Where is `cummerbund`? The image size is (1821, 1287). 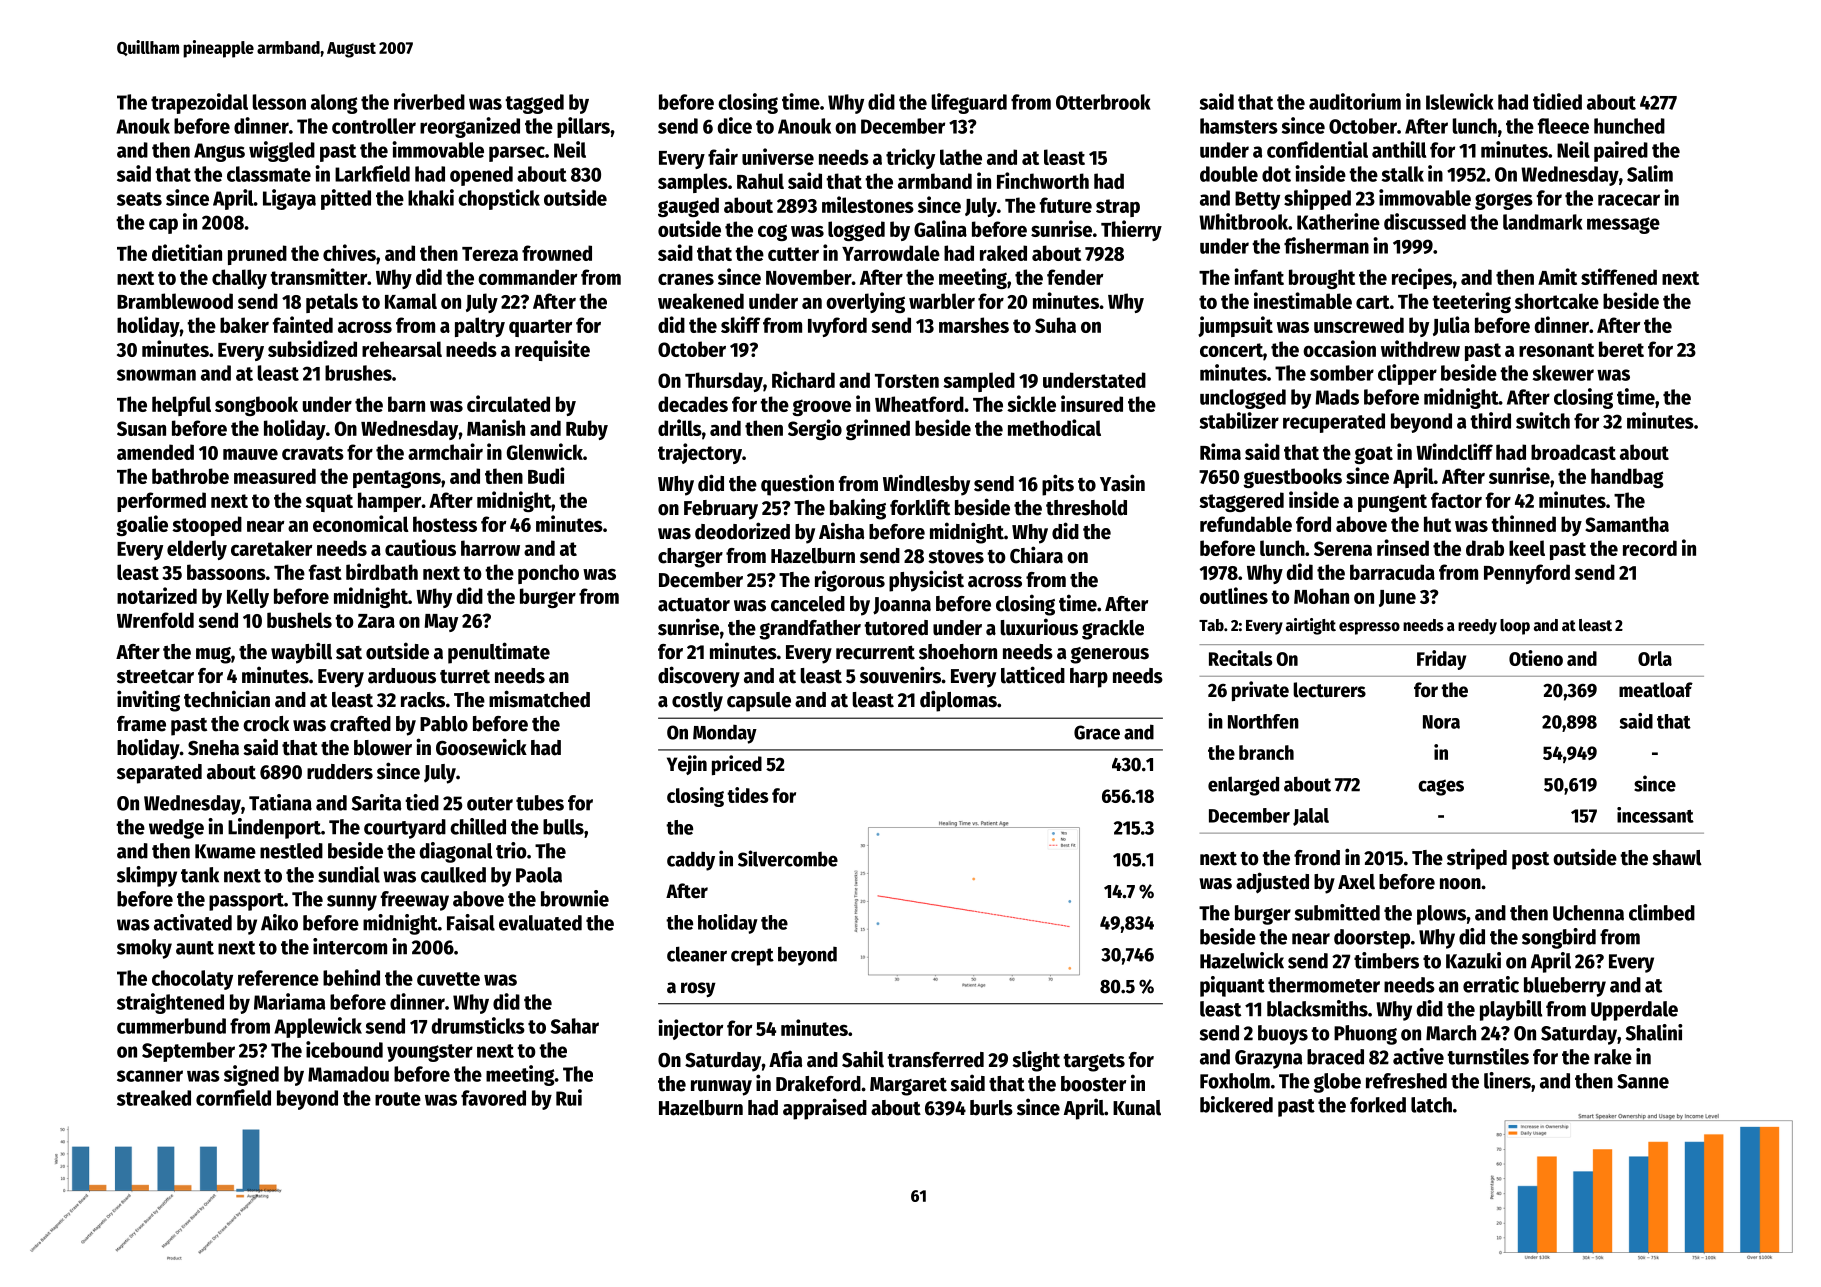 cummerbund is located at coordinates (171, 1026).
